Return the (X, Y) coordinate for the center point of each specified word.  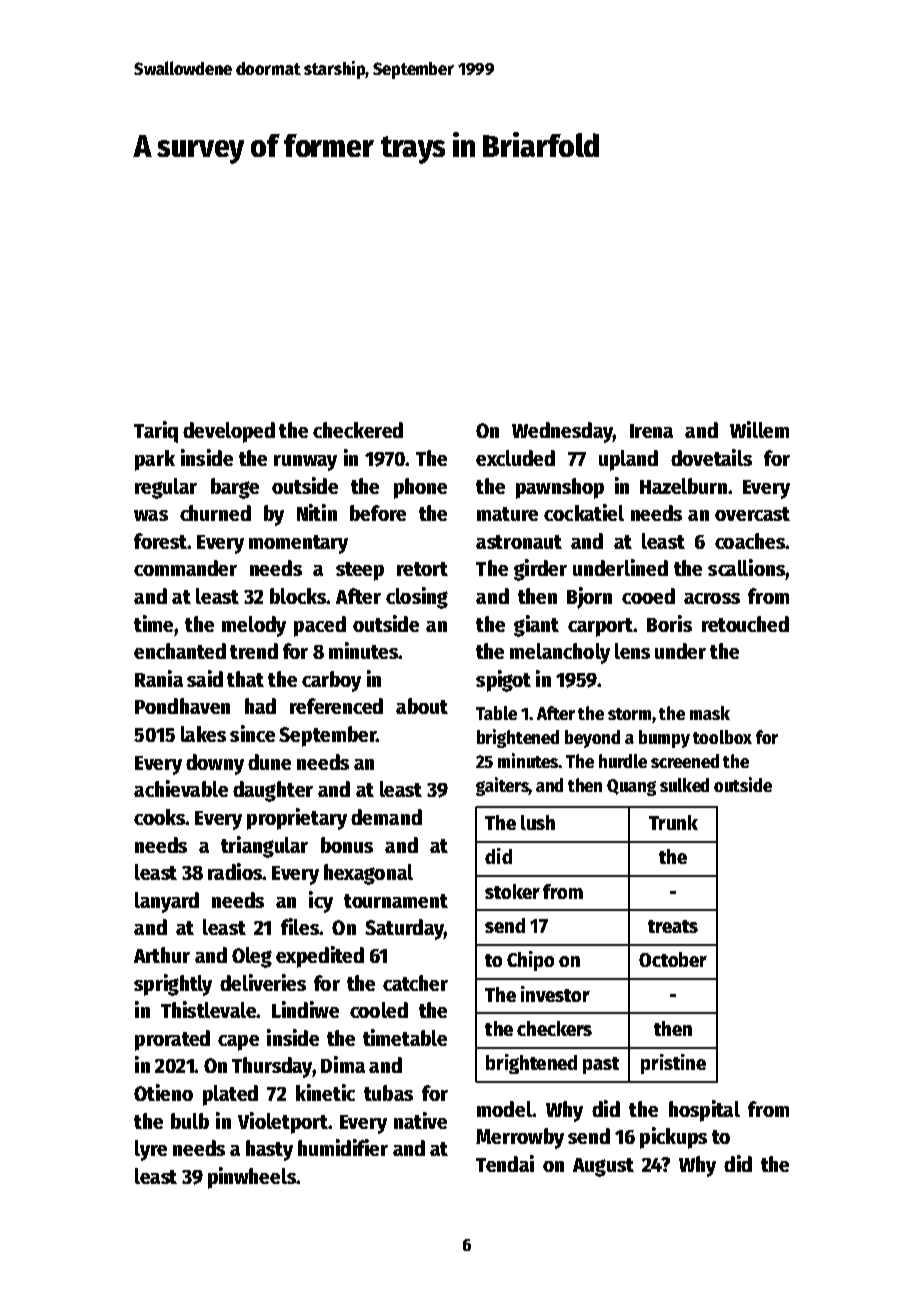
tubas (388, 1093)
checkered (358, 430)
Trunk (673, 822)
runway (305, 463)
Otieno (163, 1092)
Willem (759, 429)
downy (215, 764)
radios (235, 871)
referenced (336, 706)
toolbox (722, 737)
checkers (554, 1028)
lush (538, 822)
